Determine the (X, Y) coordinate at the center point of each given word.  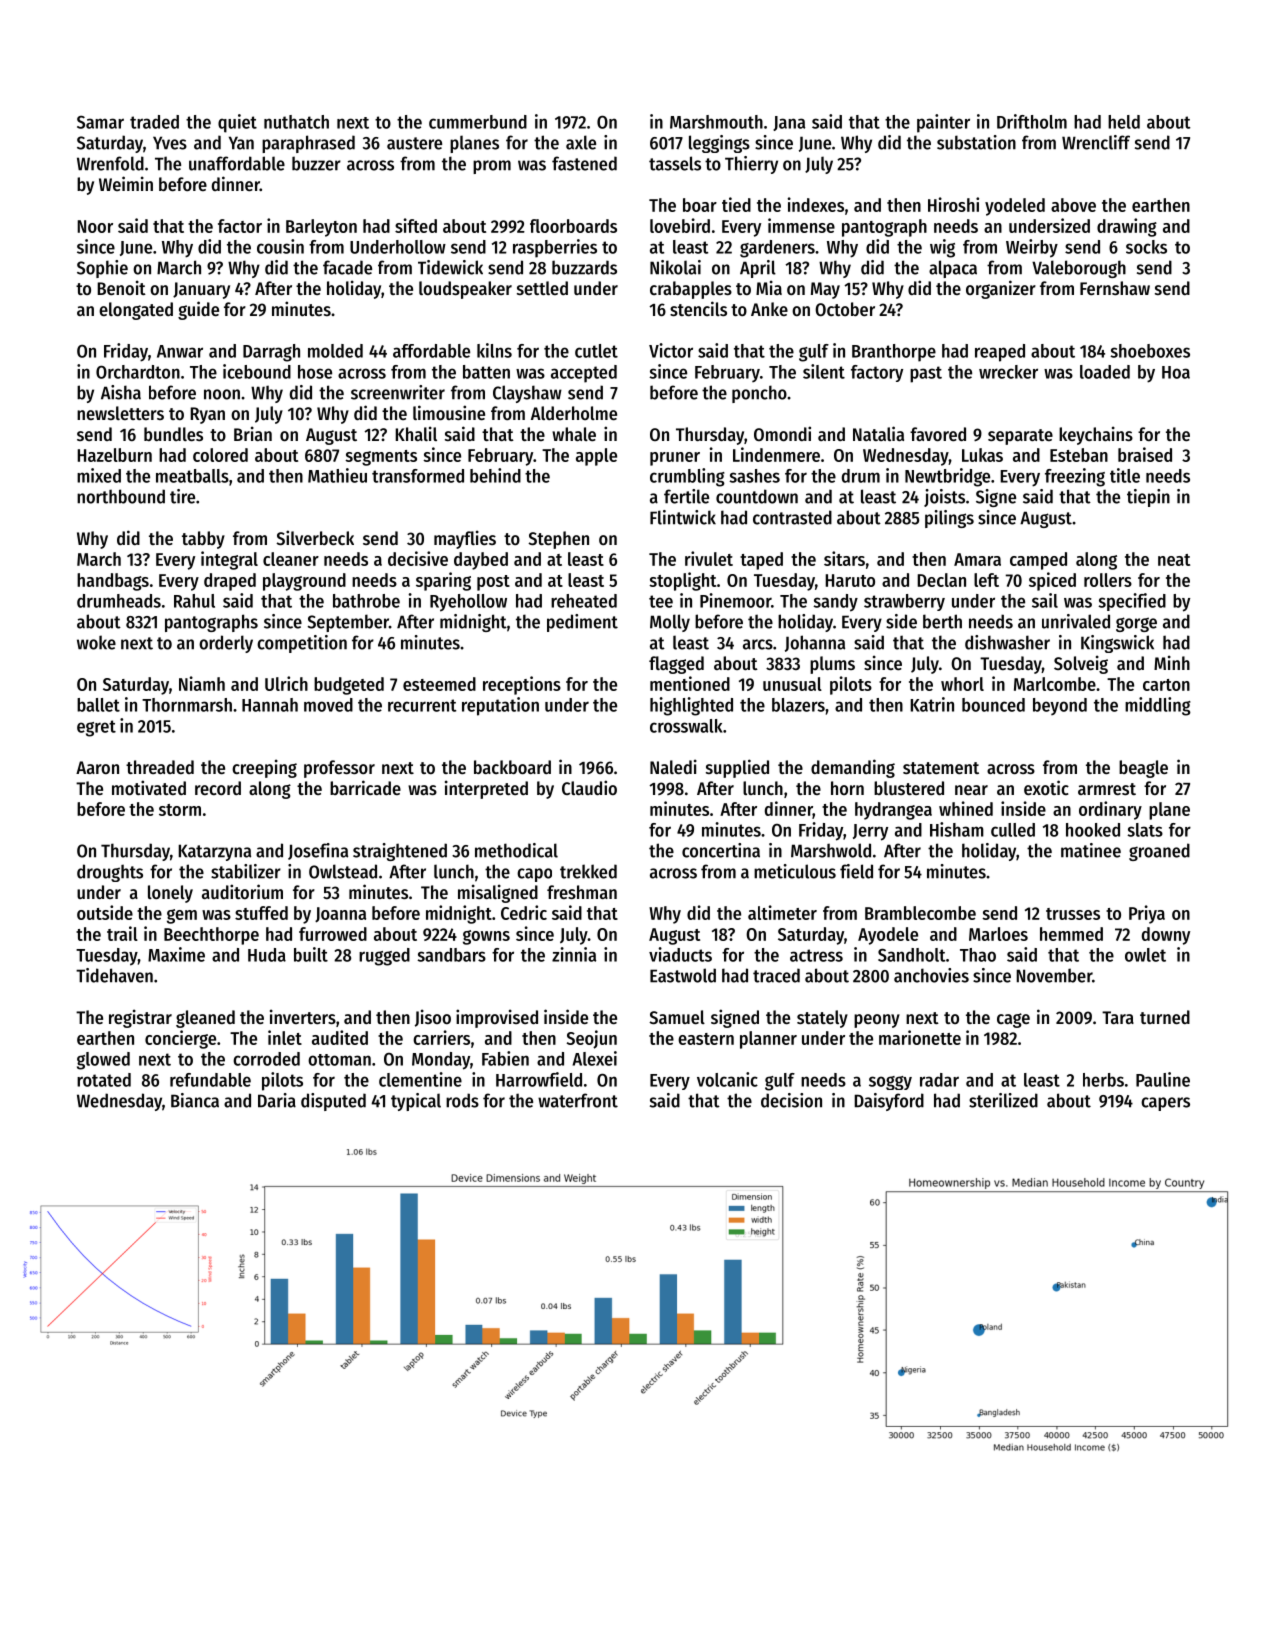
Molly (670, 623)
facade (347, 267)
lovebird (680, 225)
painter (943, 123)
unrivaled (1076, 621)
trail (122, 933)
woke (96, 642)
